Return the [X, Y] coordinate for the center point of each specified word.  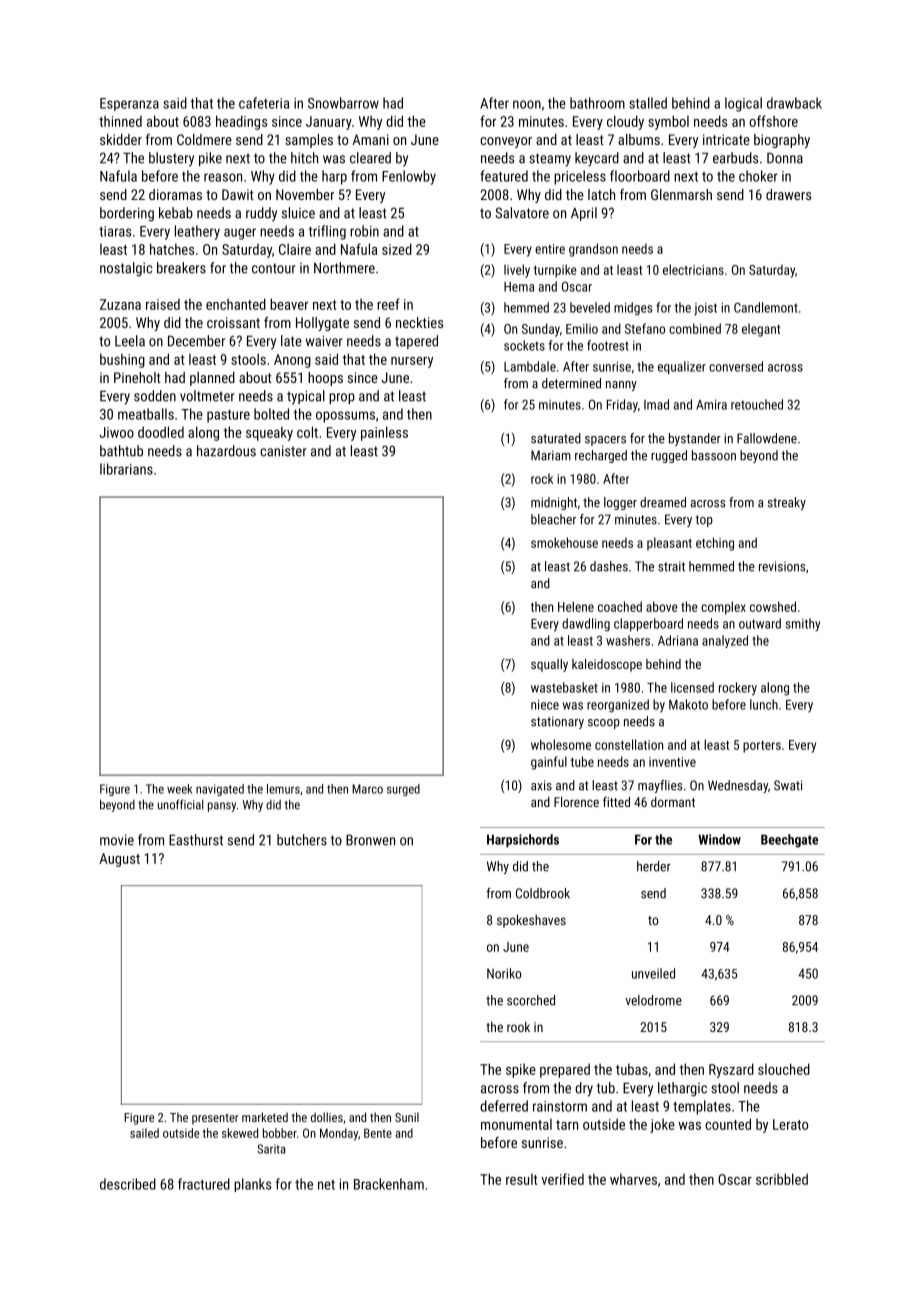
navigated [220, 790]
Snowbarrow [343, 103]
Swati [788, 785]
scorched [531, 1000]
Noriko [504, 973]
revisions [782, 566]
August [120, 860]
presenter [215, 1119]
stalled [648, 103]
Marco [367, 789]
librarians [126, 469]
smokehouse [564, 542]
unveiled [653, 973]
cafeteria [264, 103]
